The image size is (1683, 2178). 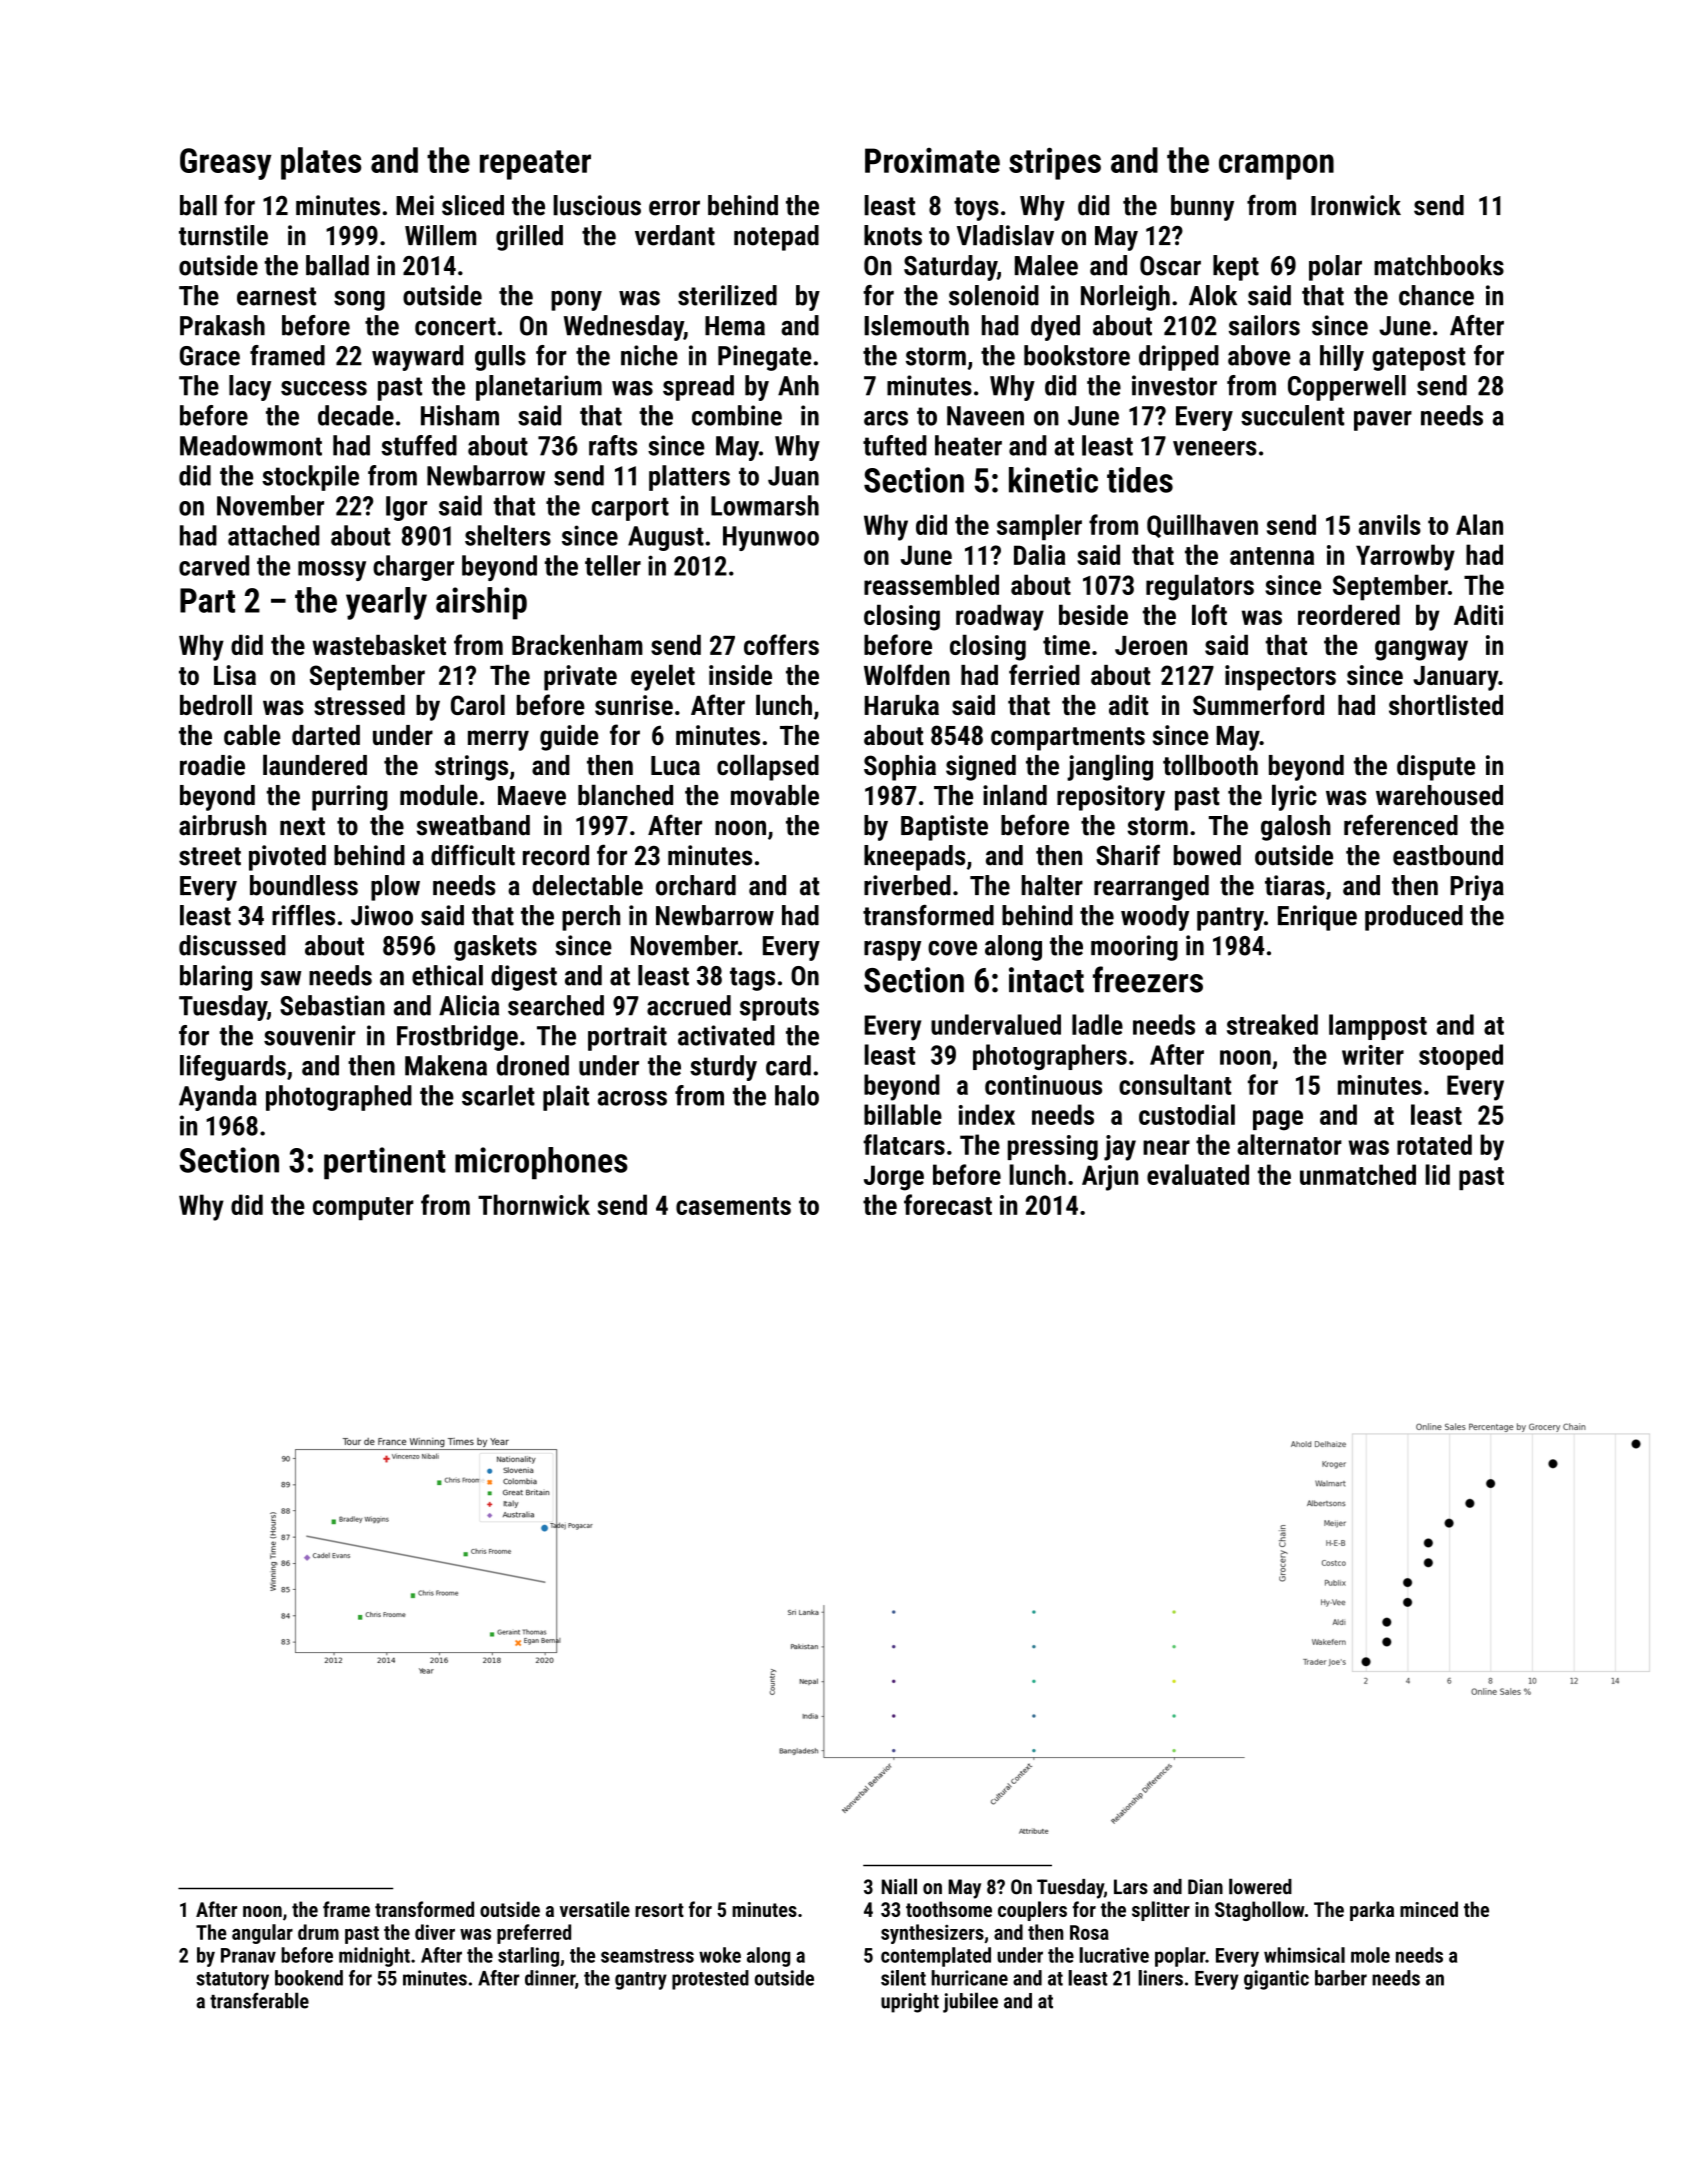 I want to click on inside, so click(x=740, y=675).
